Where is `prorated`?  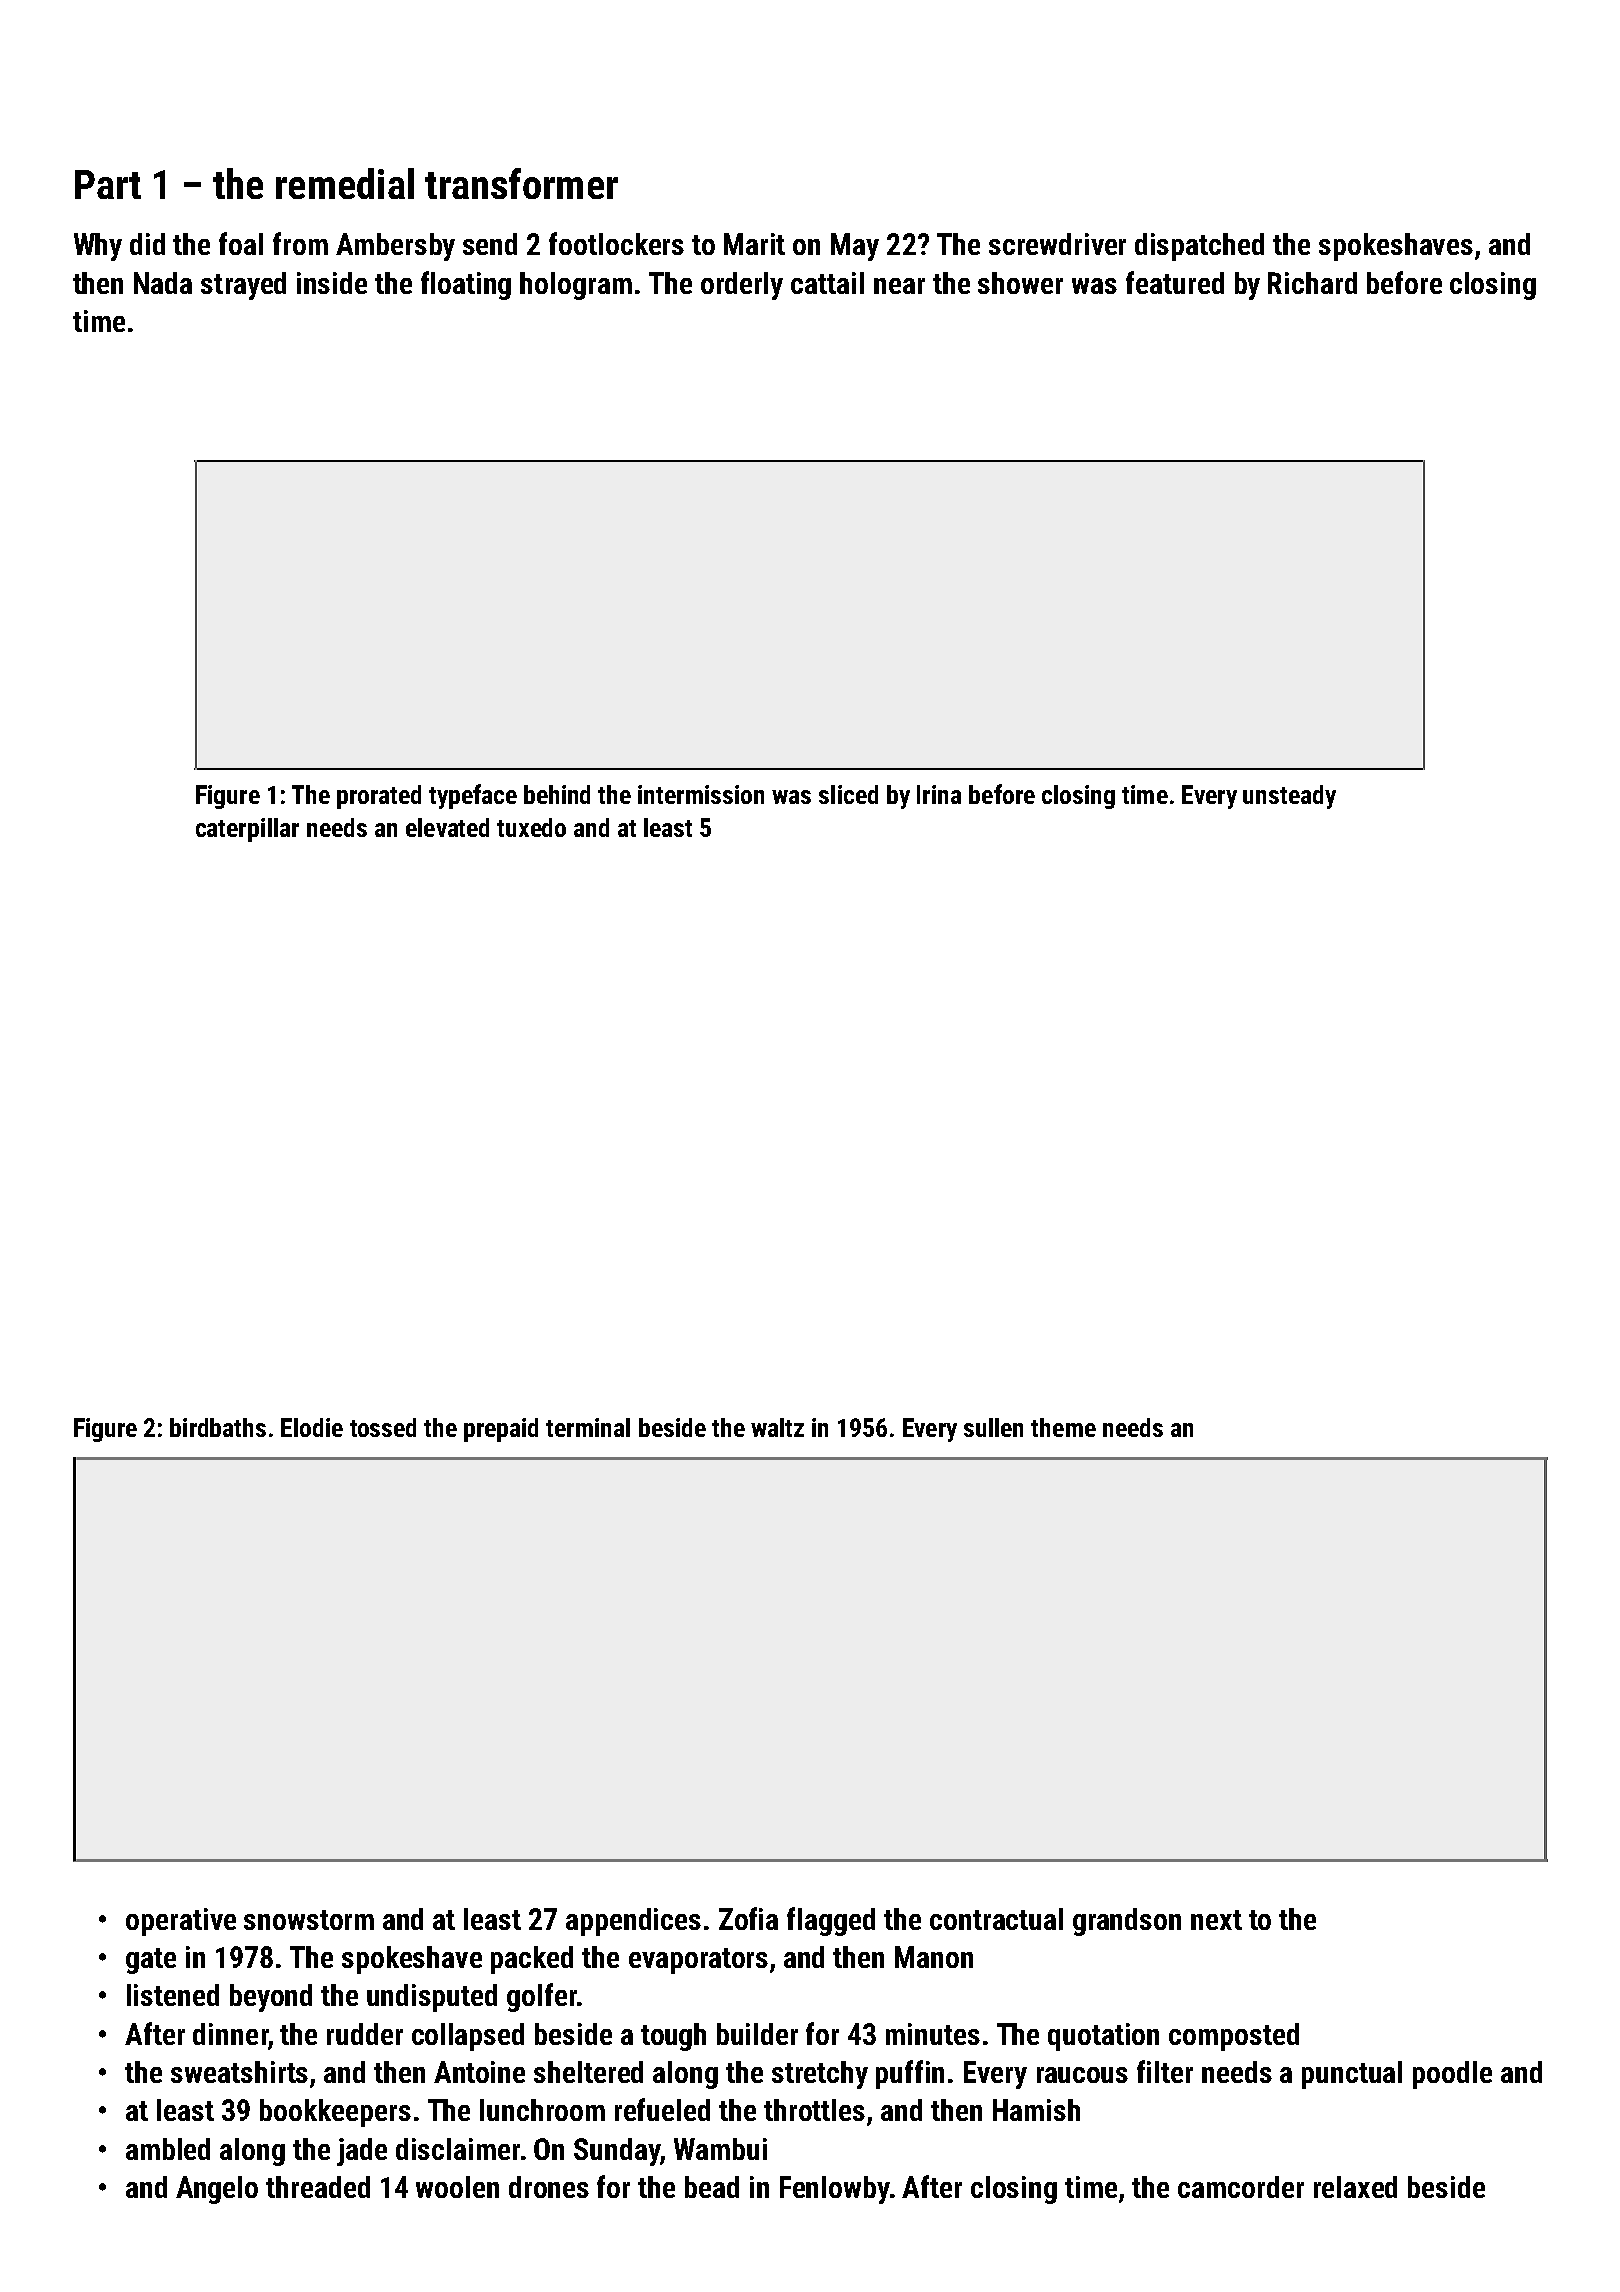
prorated is located at coordinates (379, 797).
